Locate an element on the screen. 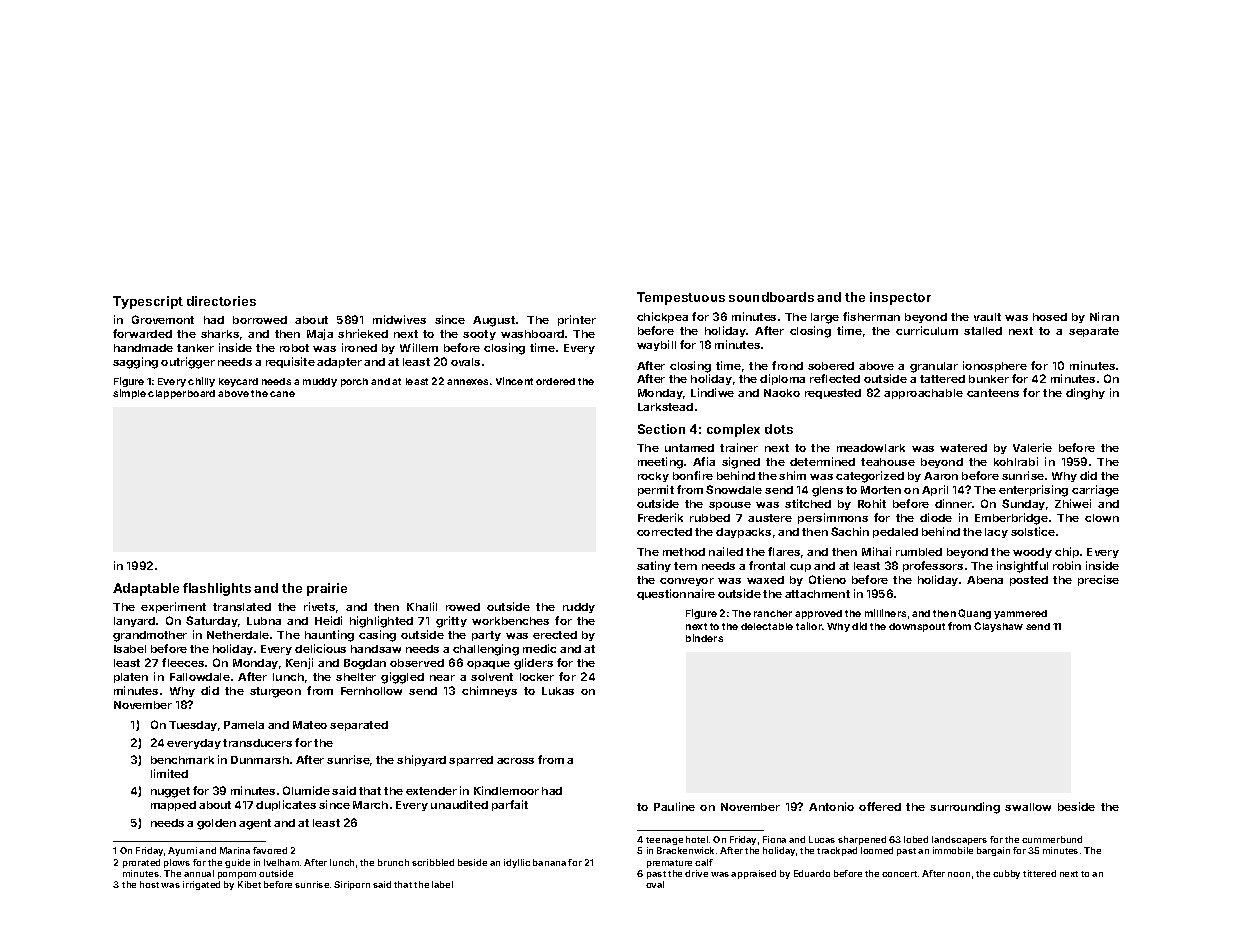 This screenshot has height=952, width=1233. flashlights is located at coordinates (217, 589).
